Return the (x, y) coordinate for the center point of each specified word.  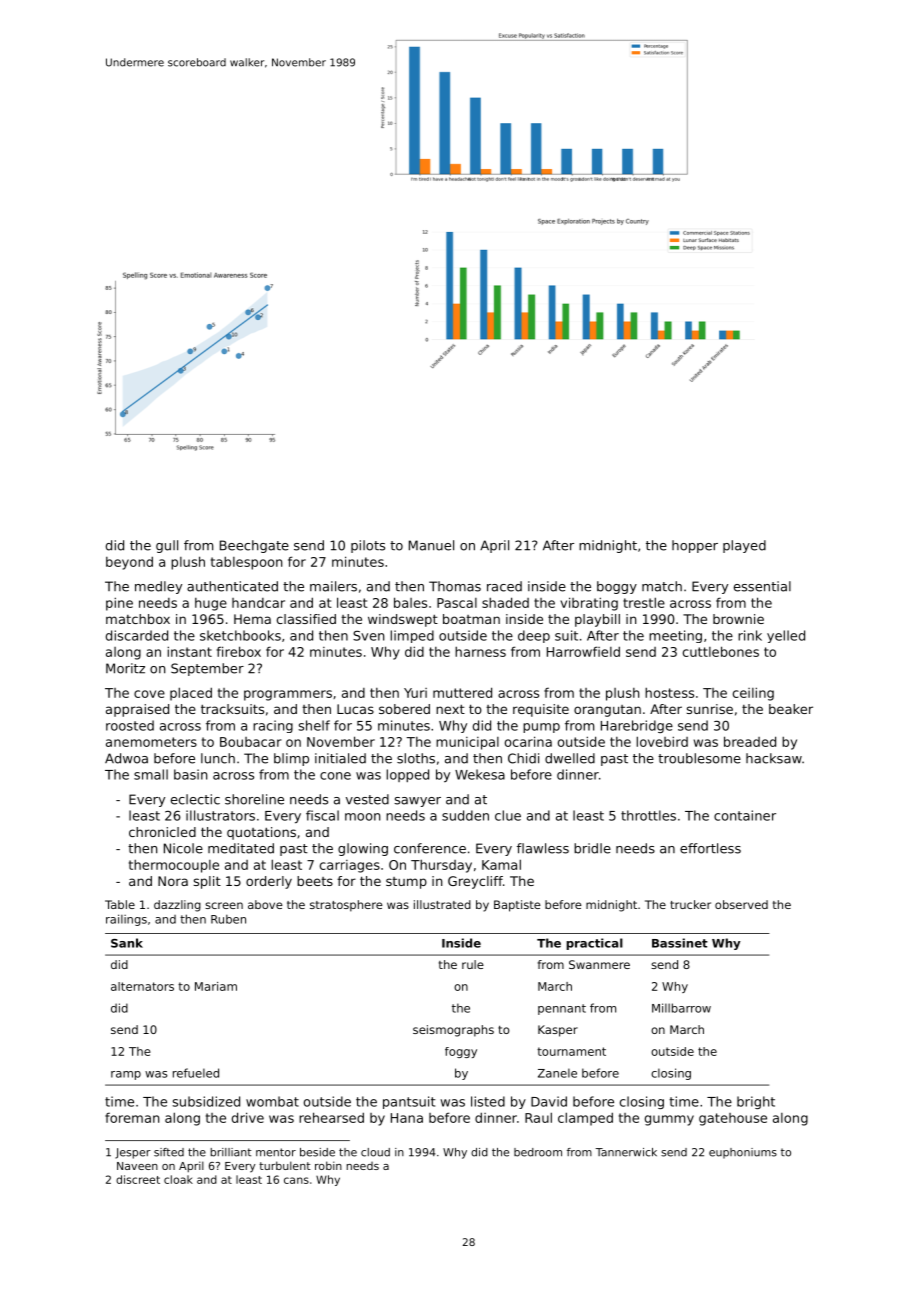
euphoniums (743, 1153)
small (151, 774)
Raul (538, 1117)
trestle (644, 602)
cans (296, 1180)
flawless (543, 848)
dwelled (570, 758)
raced (504, 586)
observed (741, 904)
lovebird (662, 741)
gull (167, 546)
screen (224, 905)
